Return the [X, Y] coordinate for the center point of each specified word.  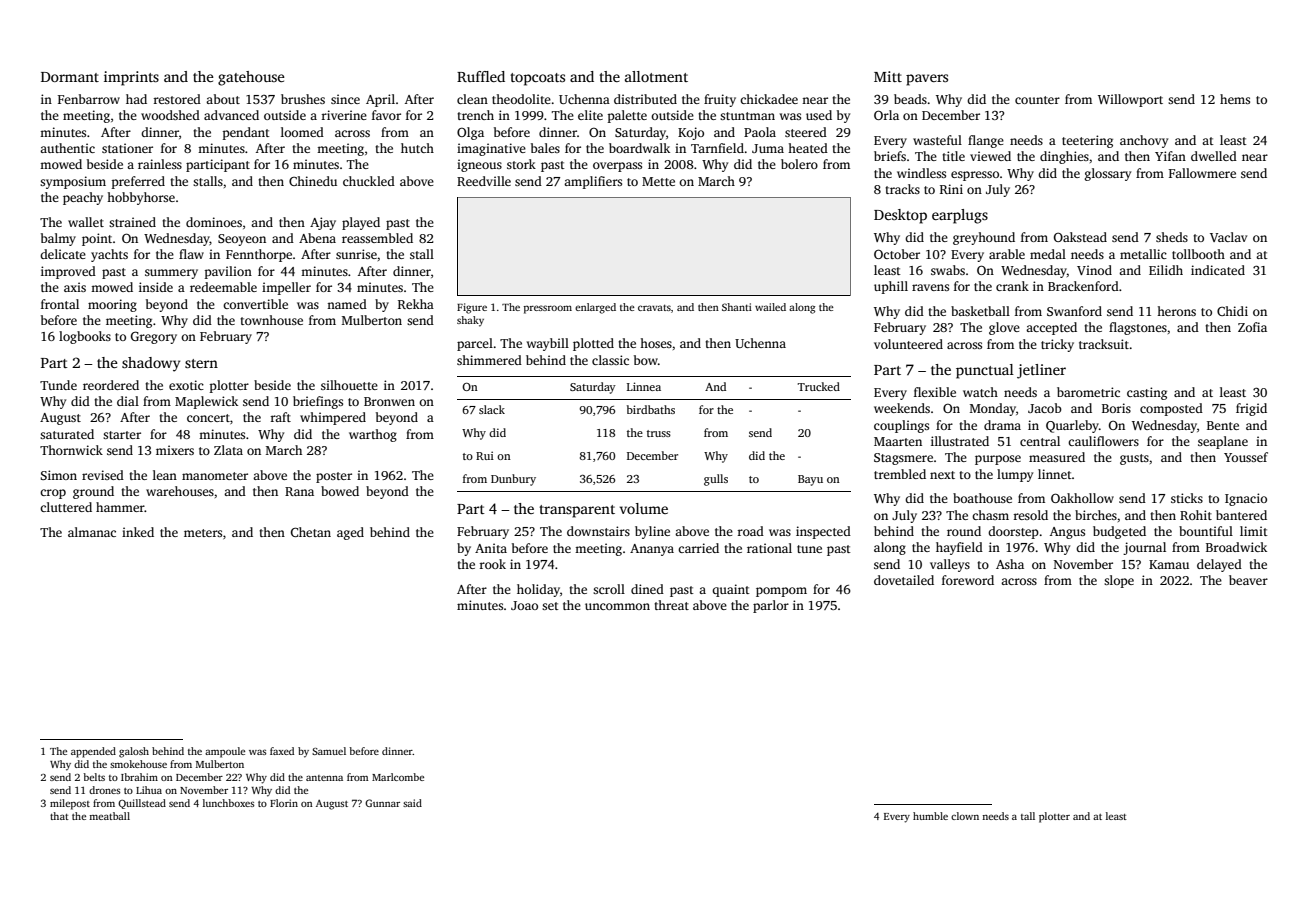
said [412, 803]
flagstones [1138, 328]
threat [671, 605]
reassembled [377, 238]
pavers [927, 80]
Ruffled [481, 76]
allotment [656, 76]
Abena [317, 238]
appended [93, 752]
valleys [950, 565]
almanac [92, 532]
